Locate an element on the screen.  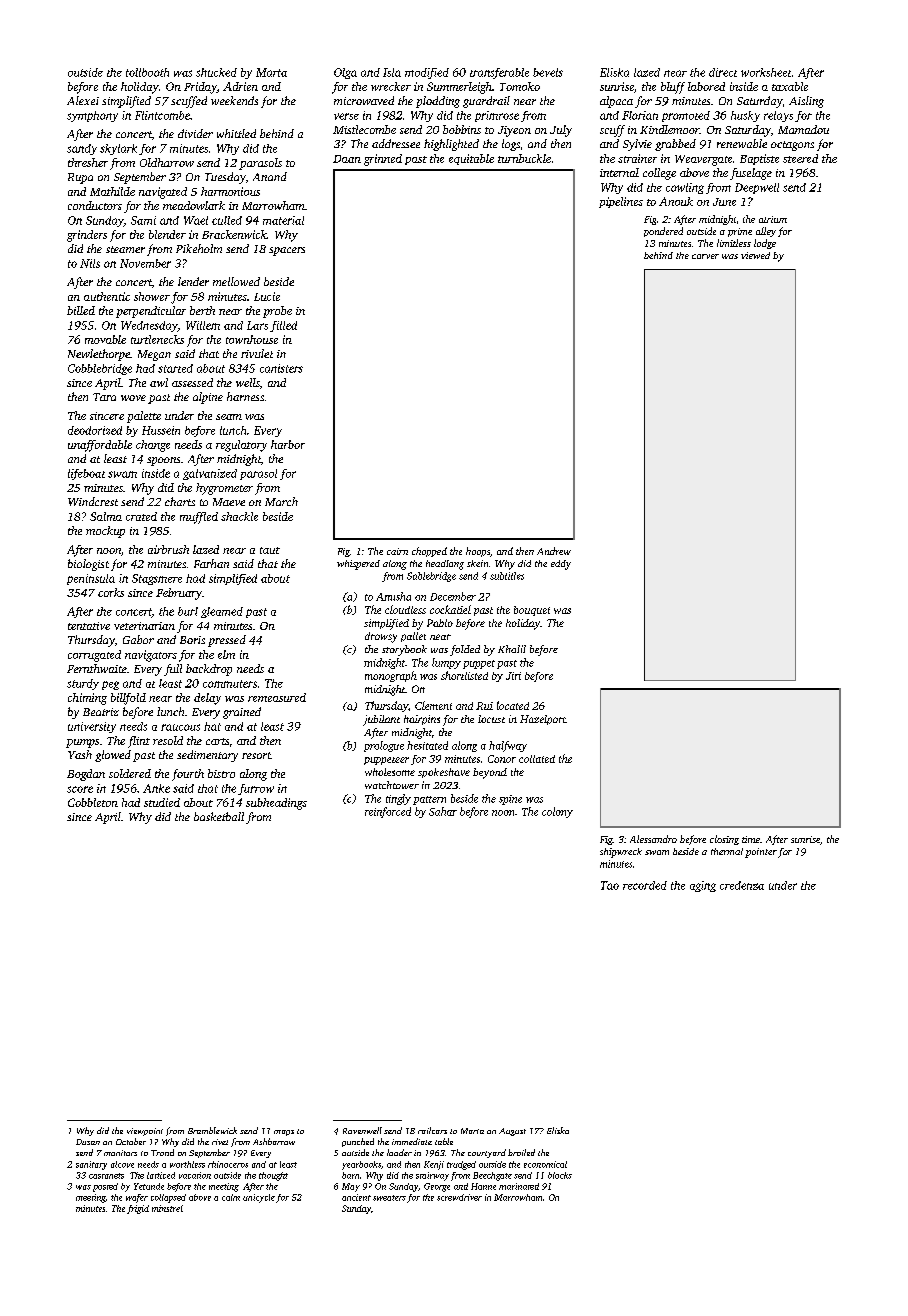
Alexei is located at coordinates (83, 100).
